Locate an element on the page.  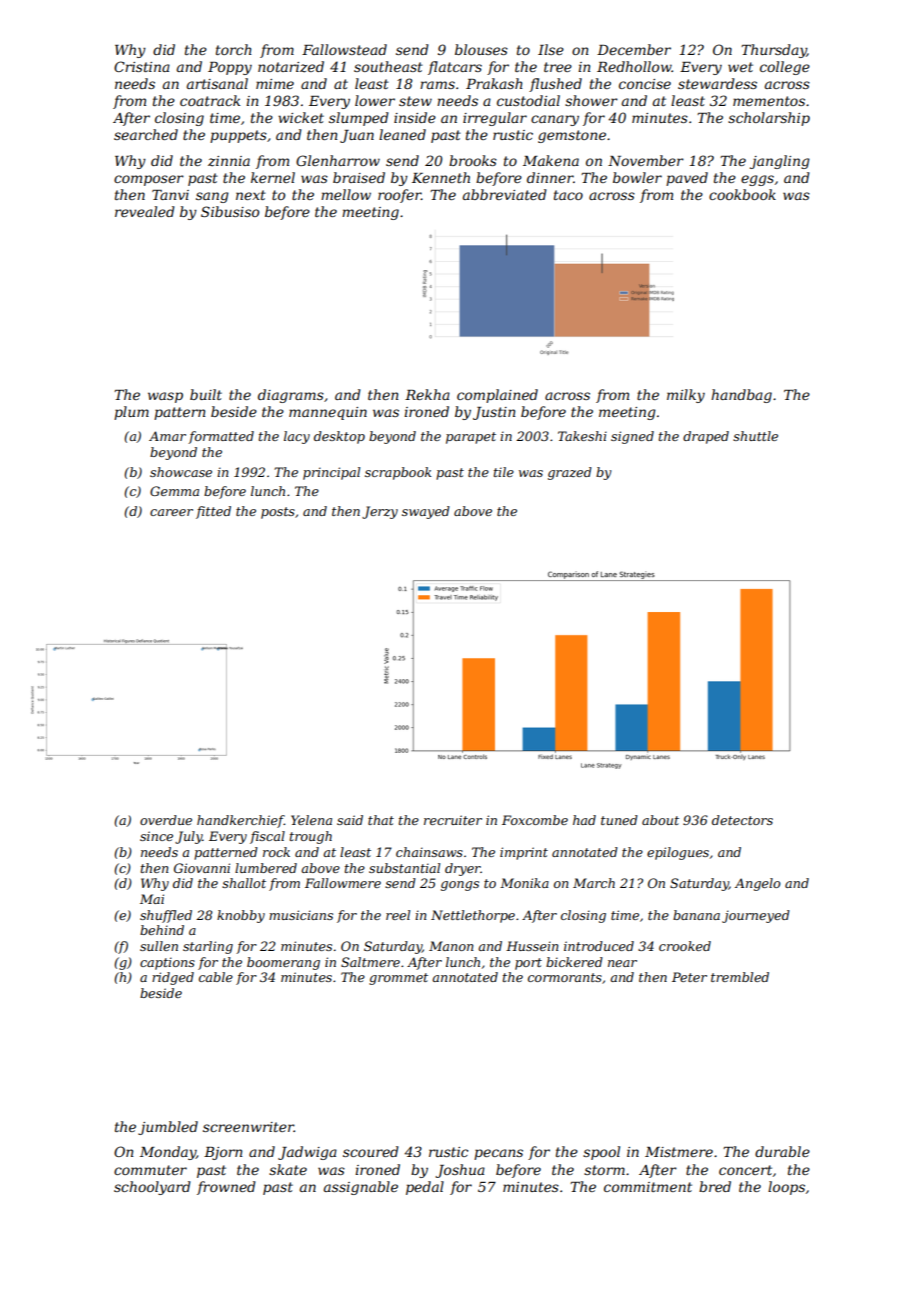
eggs is located at coordinates (757, 180).
